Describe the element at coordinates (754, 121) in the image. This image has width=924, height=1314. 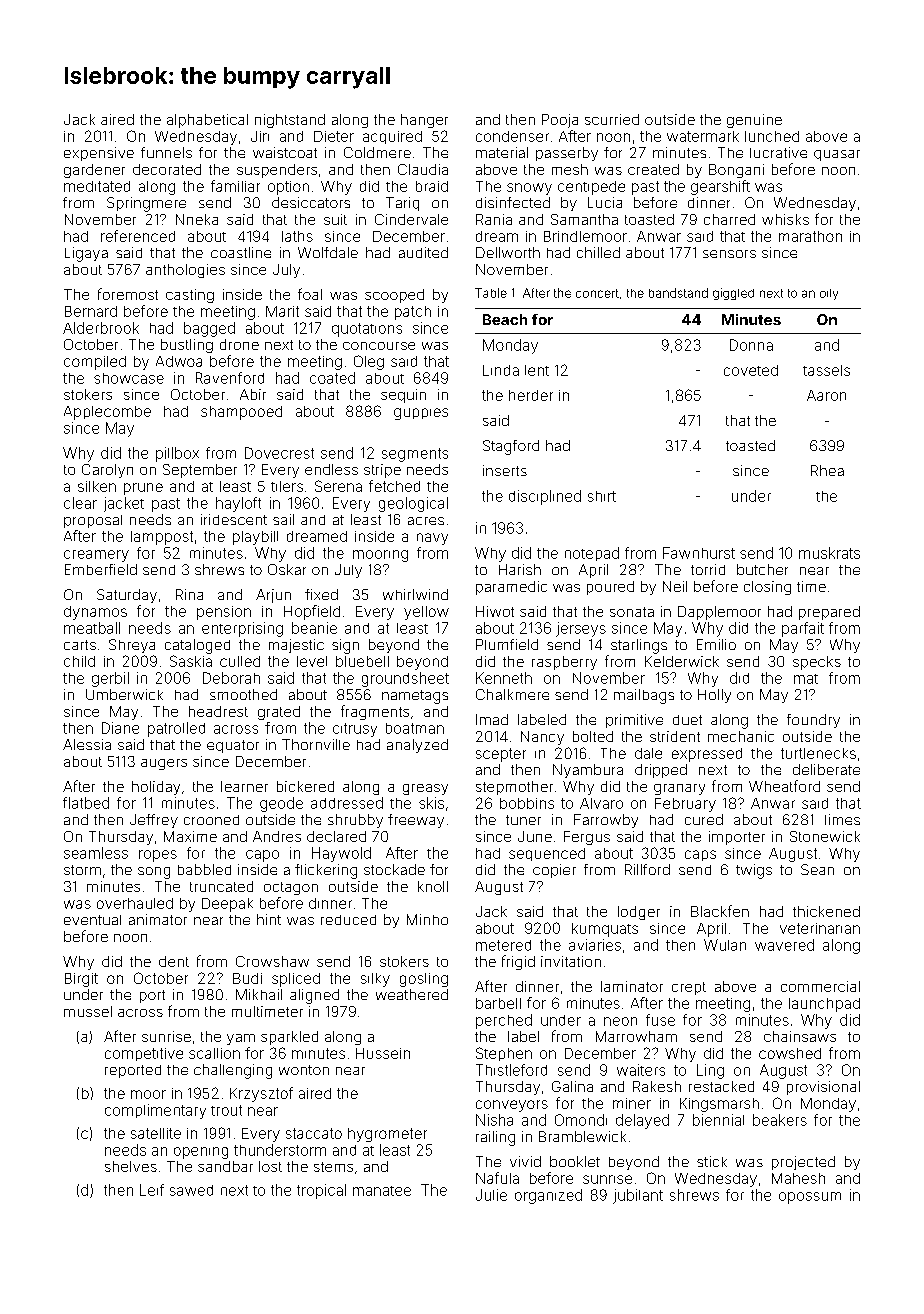
I see `genuine` at that location.
